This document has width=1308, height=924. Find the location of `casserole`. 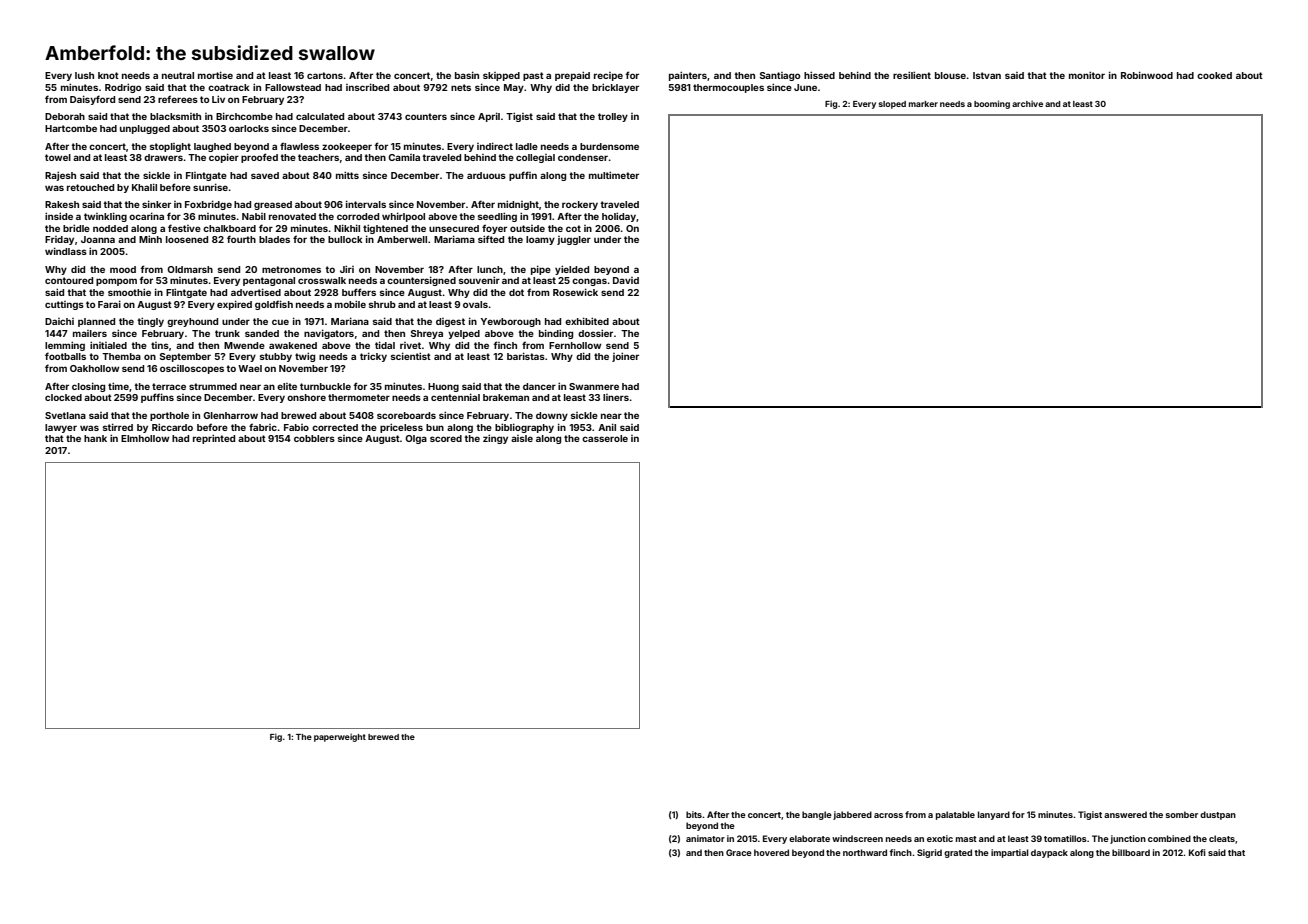

casserole is located at coordinates (605, 438).
